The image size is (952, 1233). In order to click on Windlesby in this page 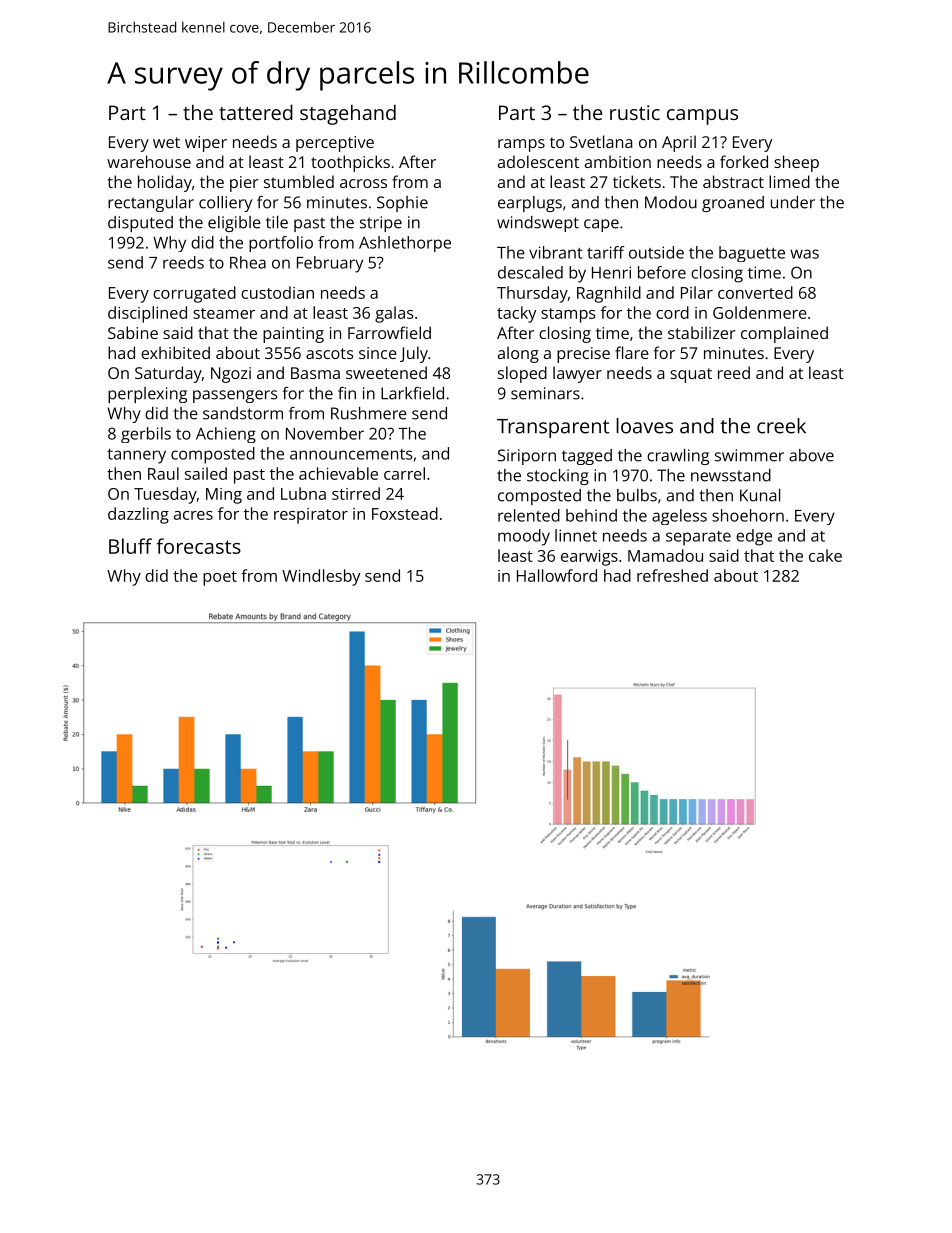, I will do `click(321, 577)`.
